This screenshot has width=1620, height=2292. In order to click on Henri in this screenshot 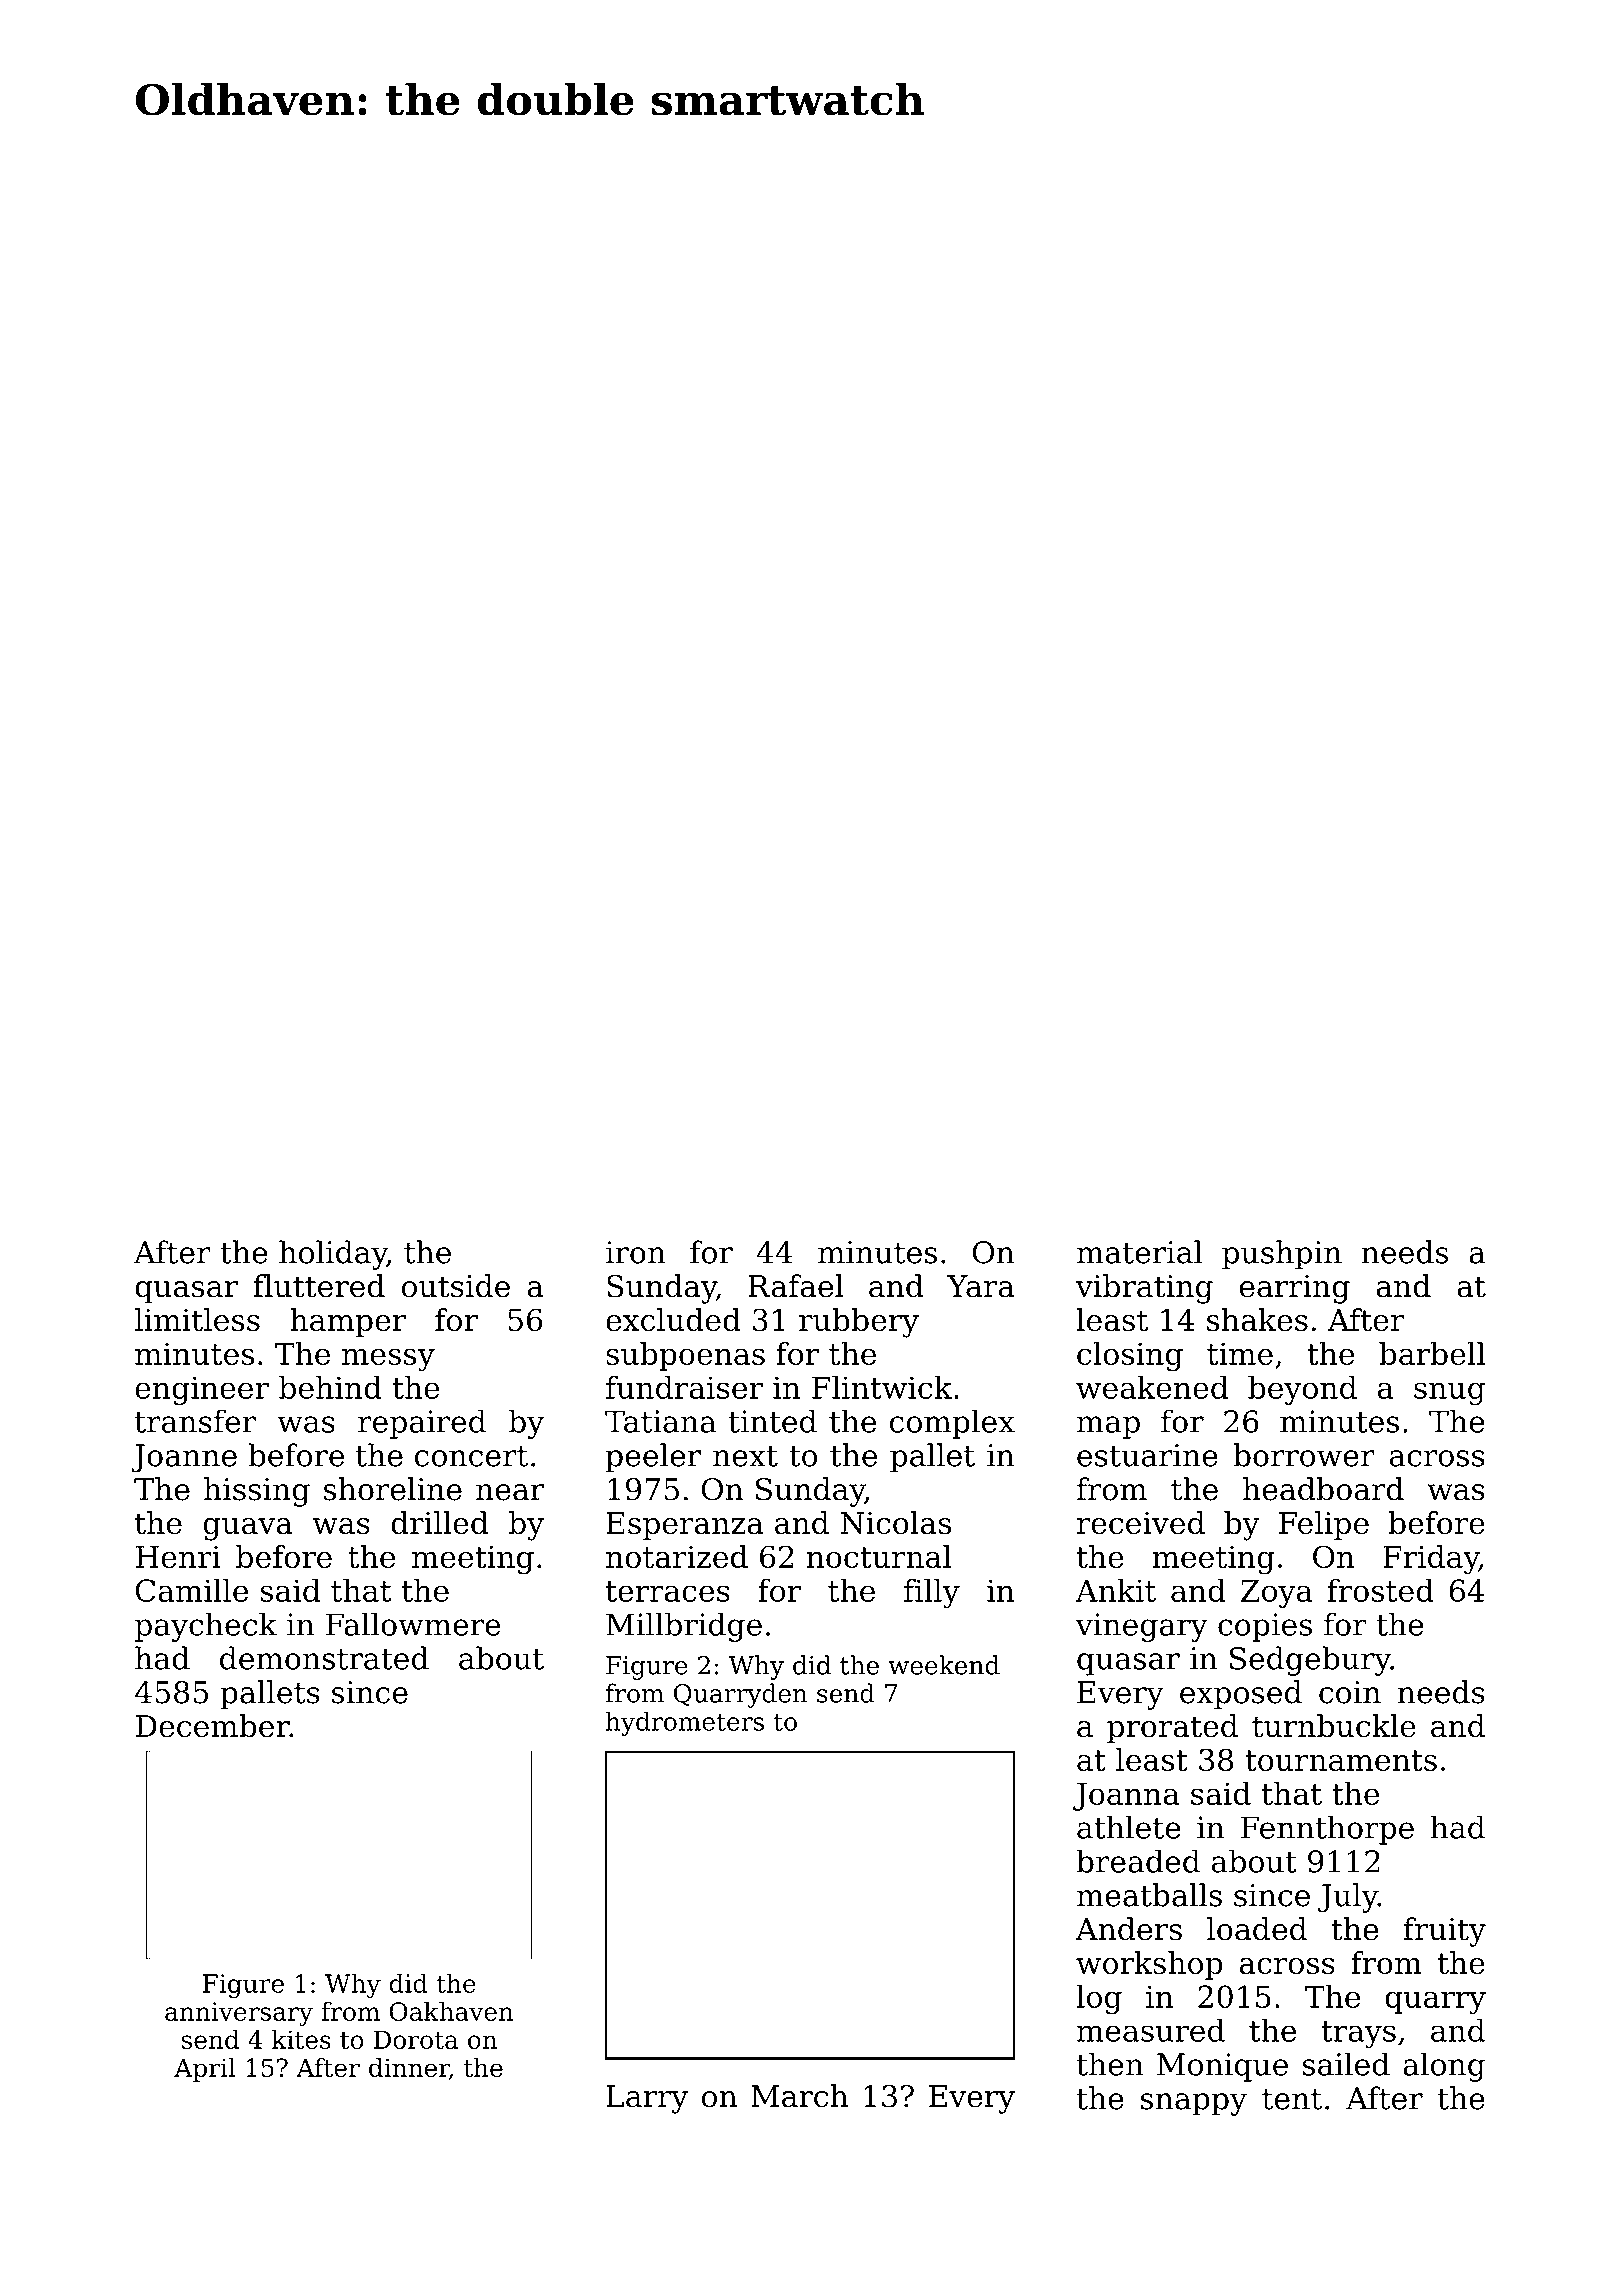, I will do `click(178, 1557)`.
